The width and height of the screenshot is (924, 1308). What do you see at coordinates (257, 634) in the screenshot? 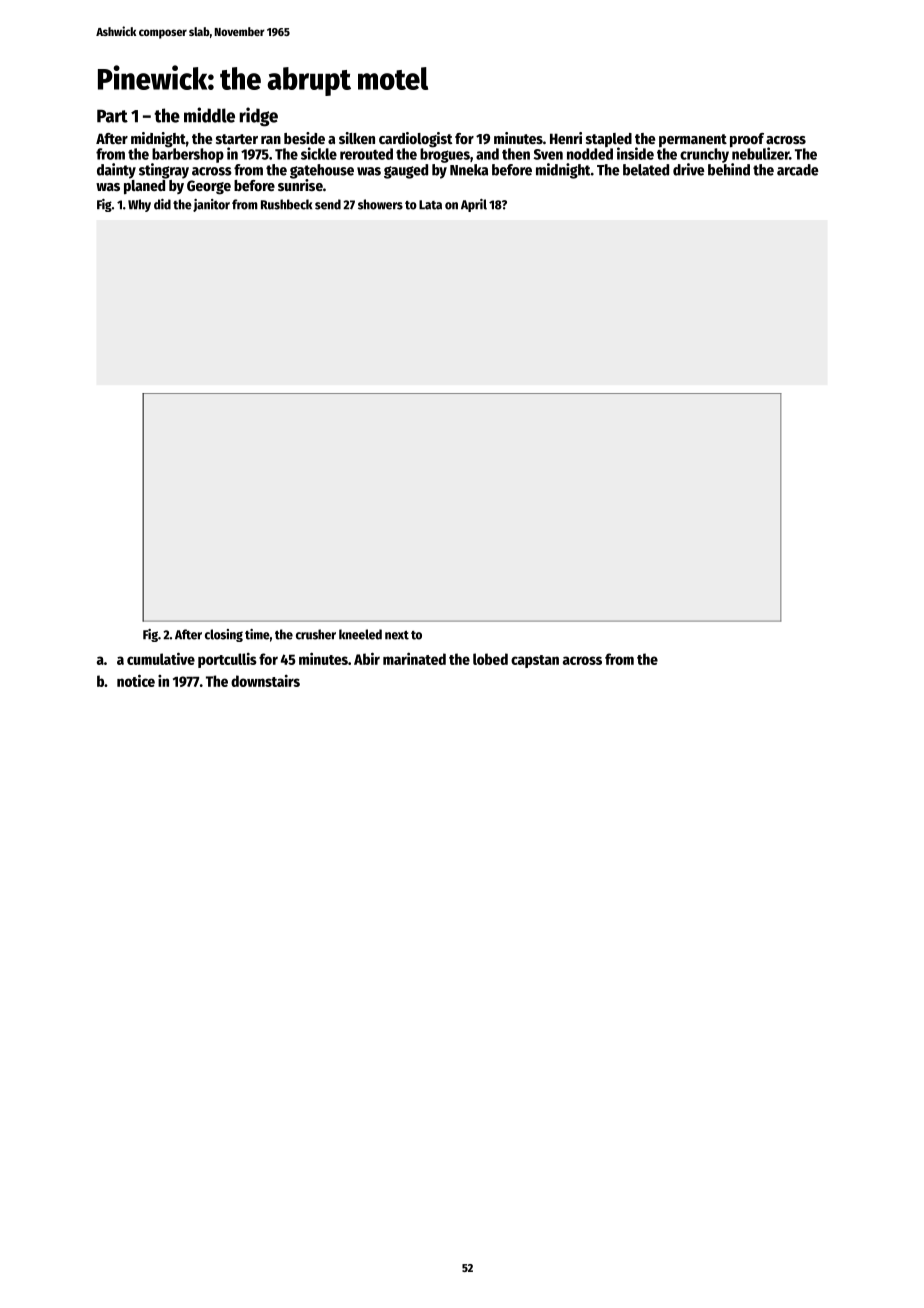
I see `time` at bounding box center [257, 634].
